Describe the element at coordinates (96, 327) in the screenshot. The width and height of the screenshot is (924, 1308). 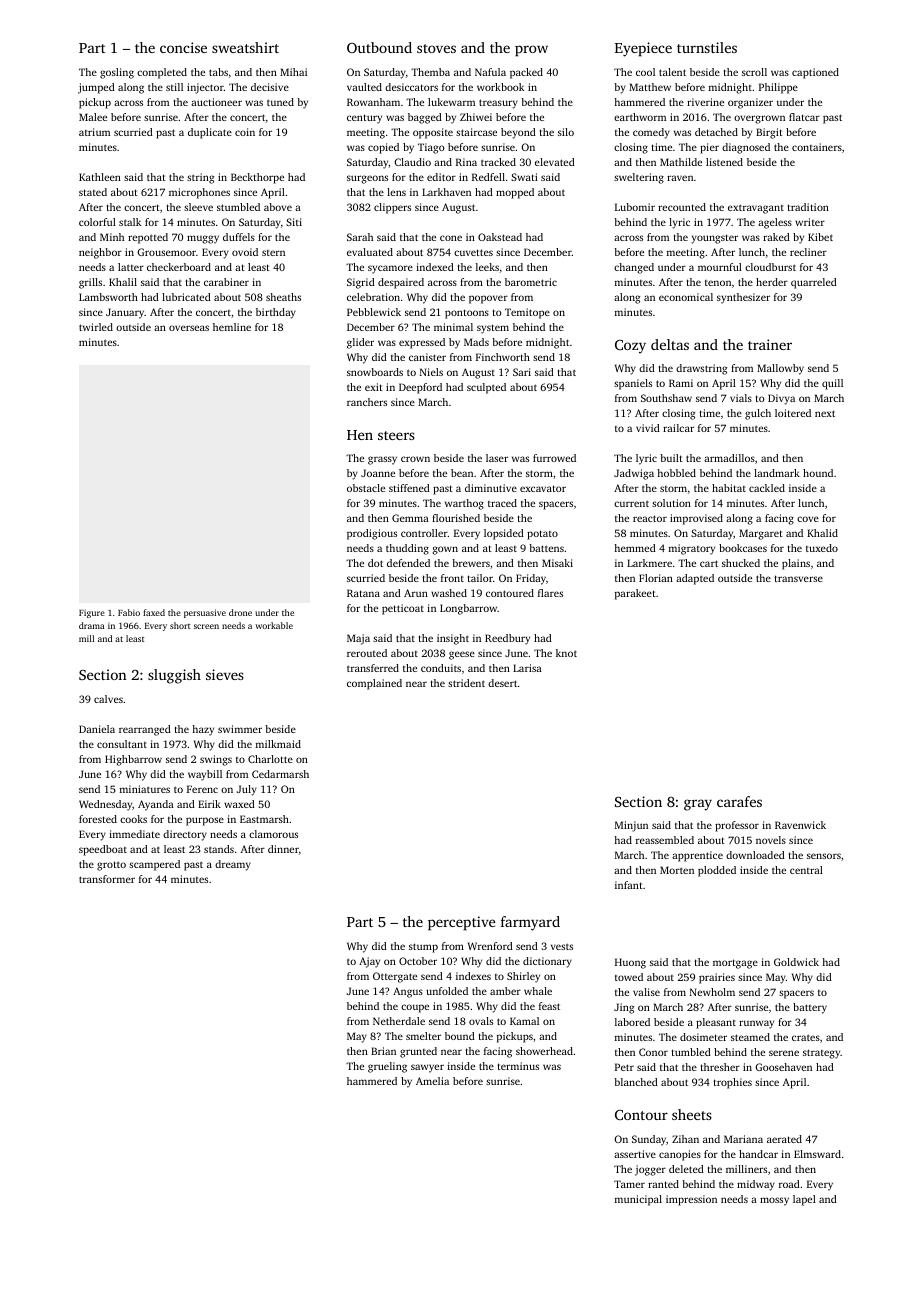
I see `twirled` at that location.
